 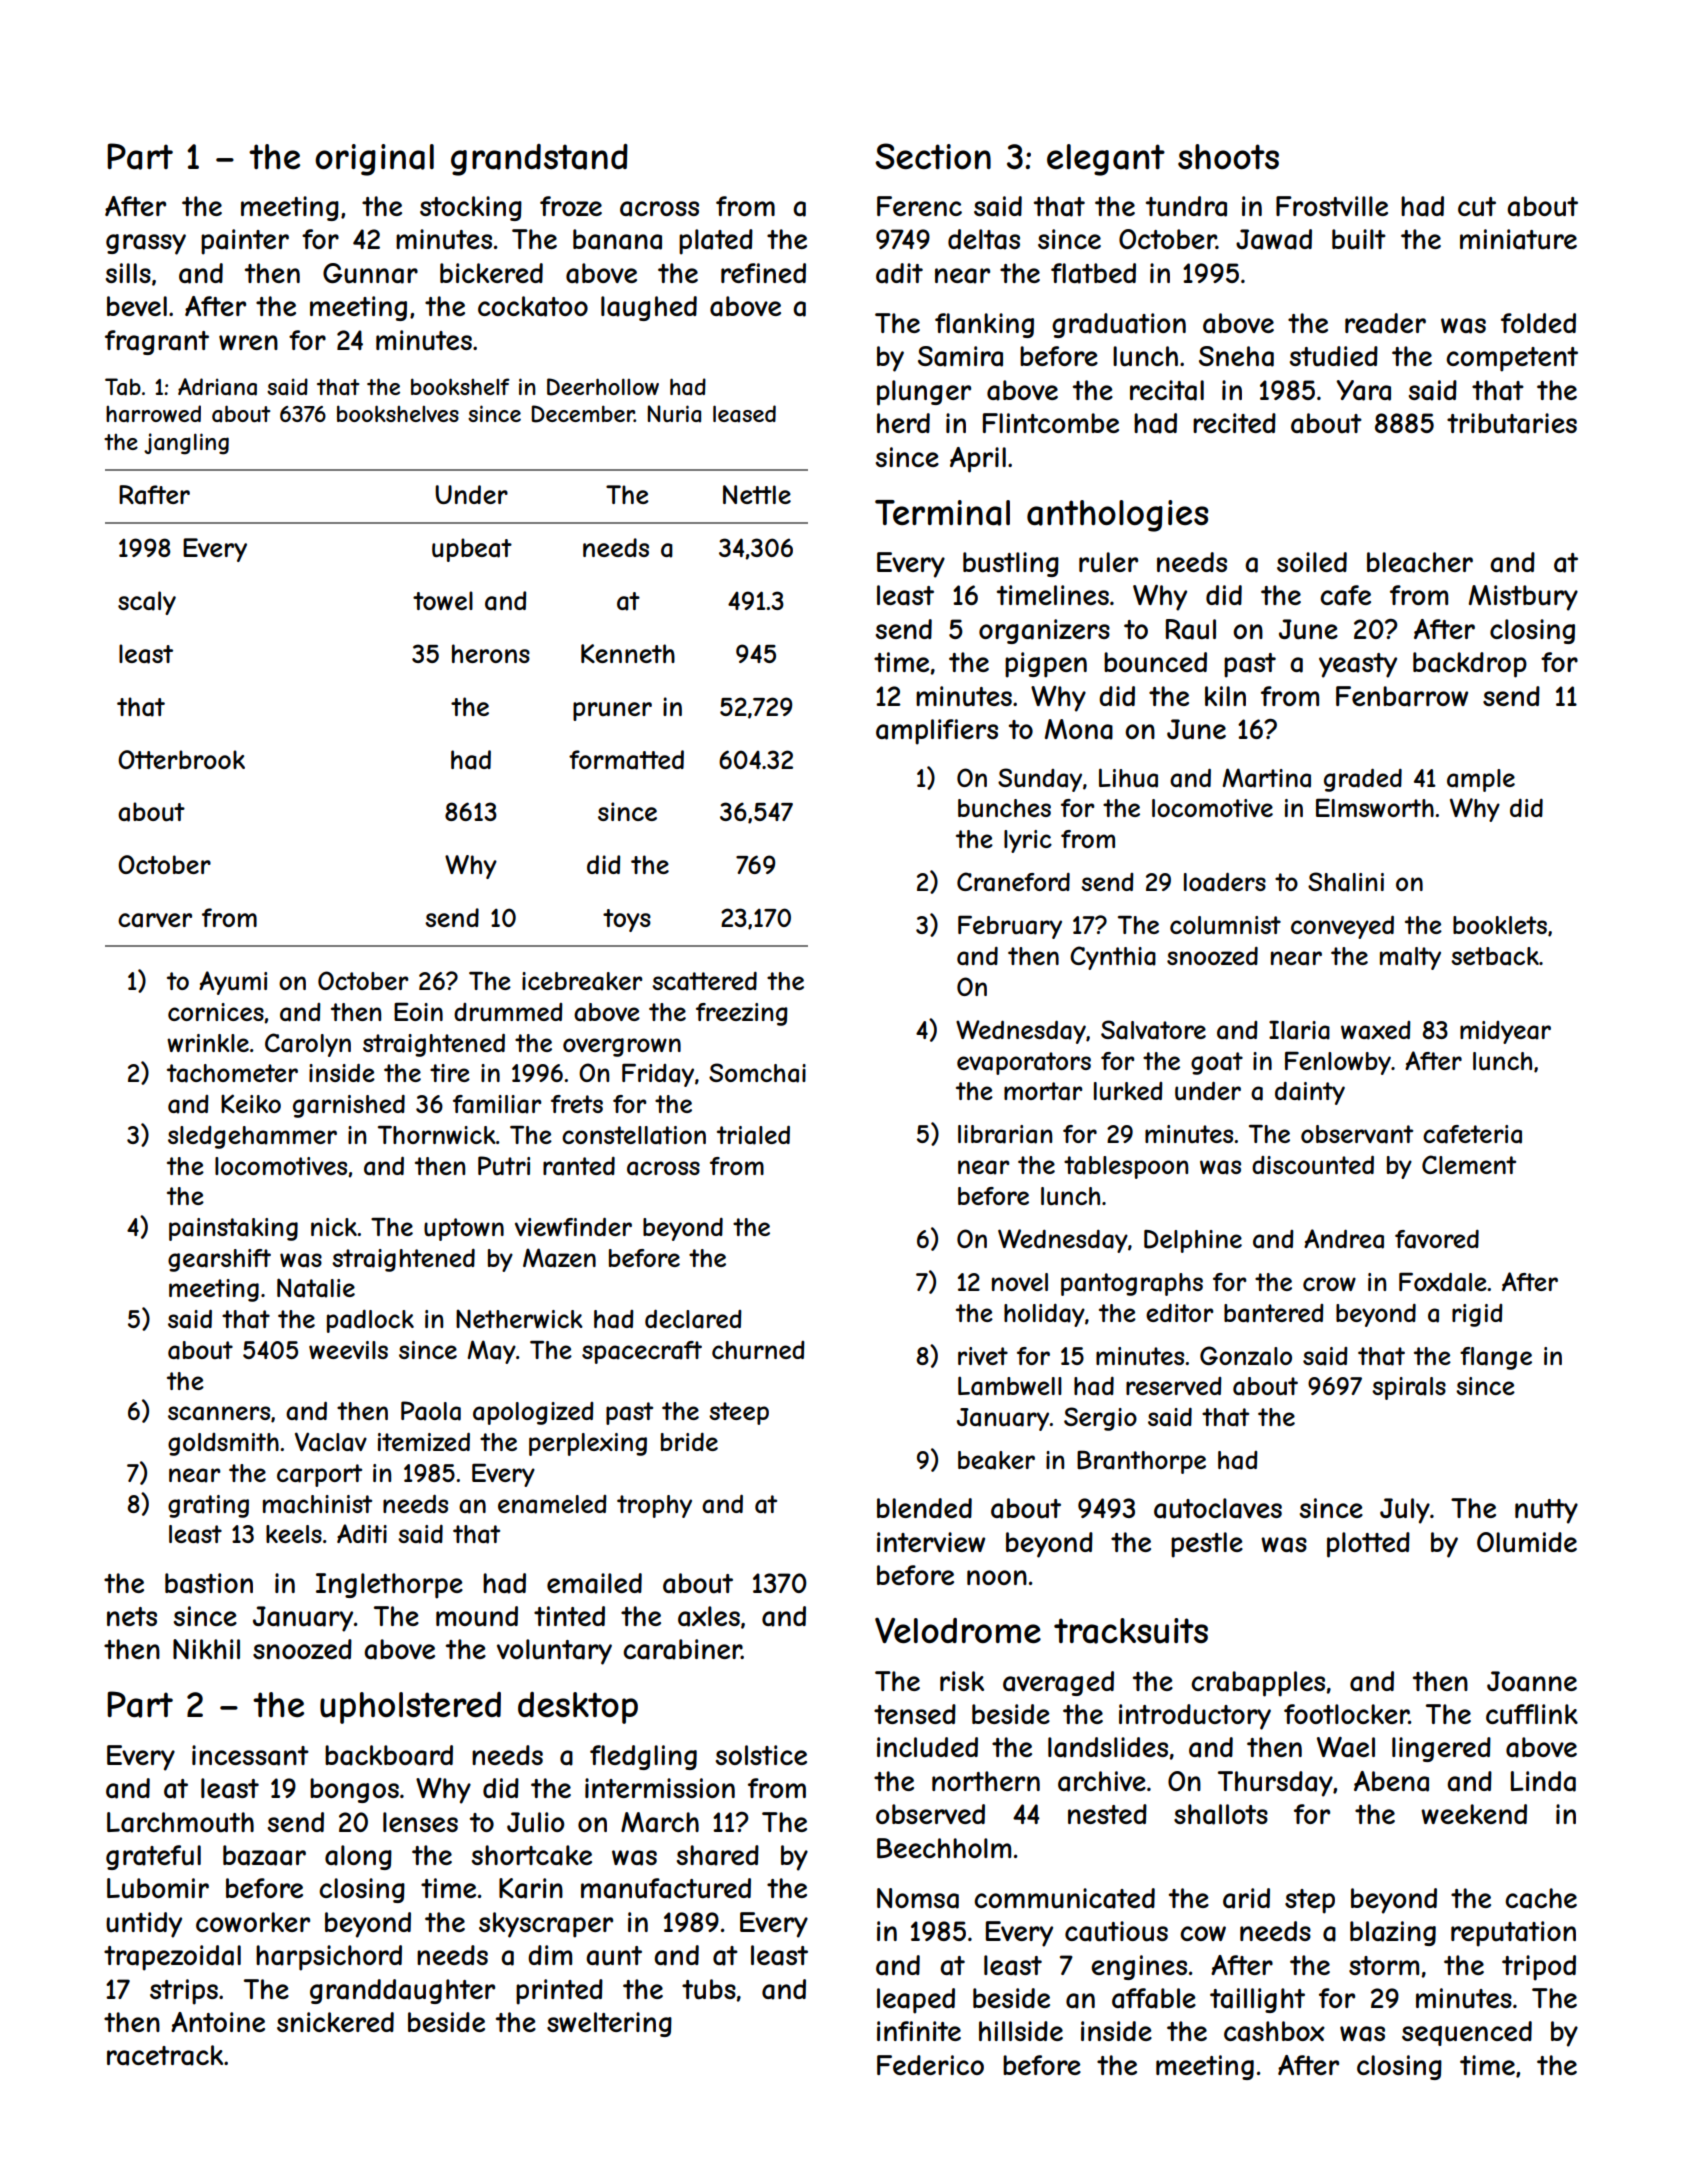 What do you see at coordinates (682, 1649) in the screenshot?
I see `carabiner` at bounding box center [682, 1649].
